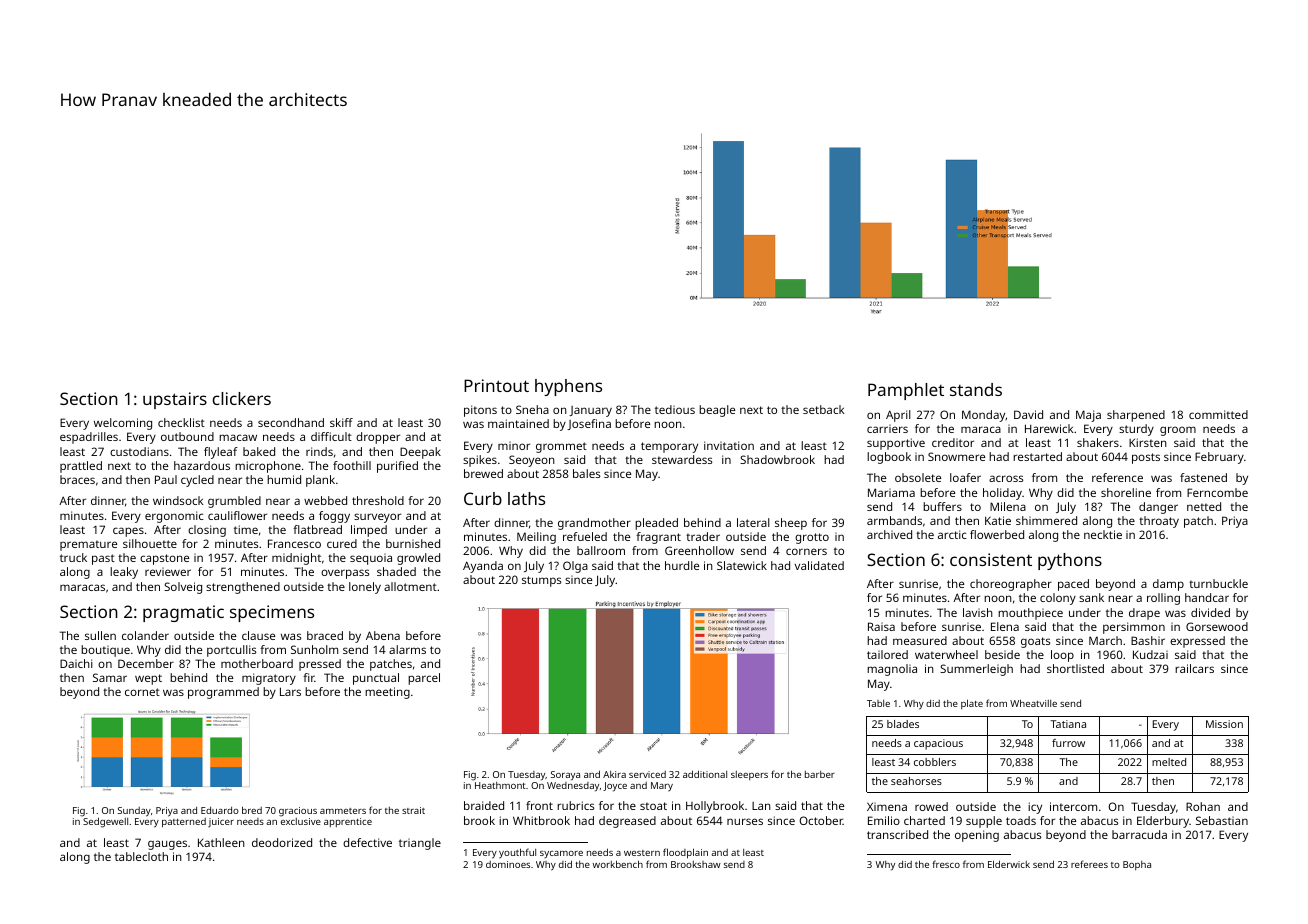 Image resolution: width=1308 pixels, height=924 pixels. I want to click on stands, so click(976, 389).
